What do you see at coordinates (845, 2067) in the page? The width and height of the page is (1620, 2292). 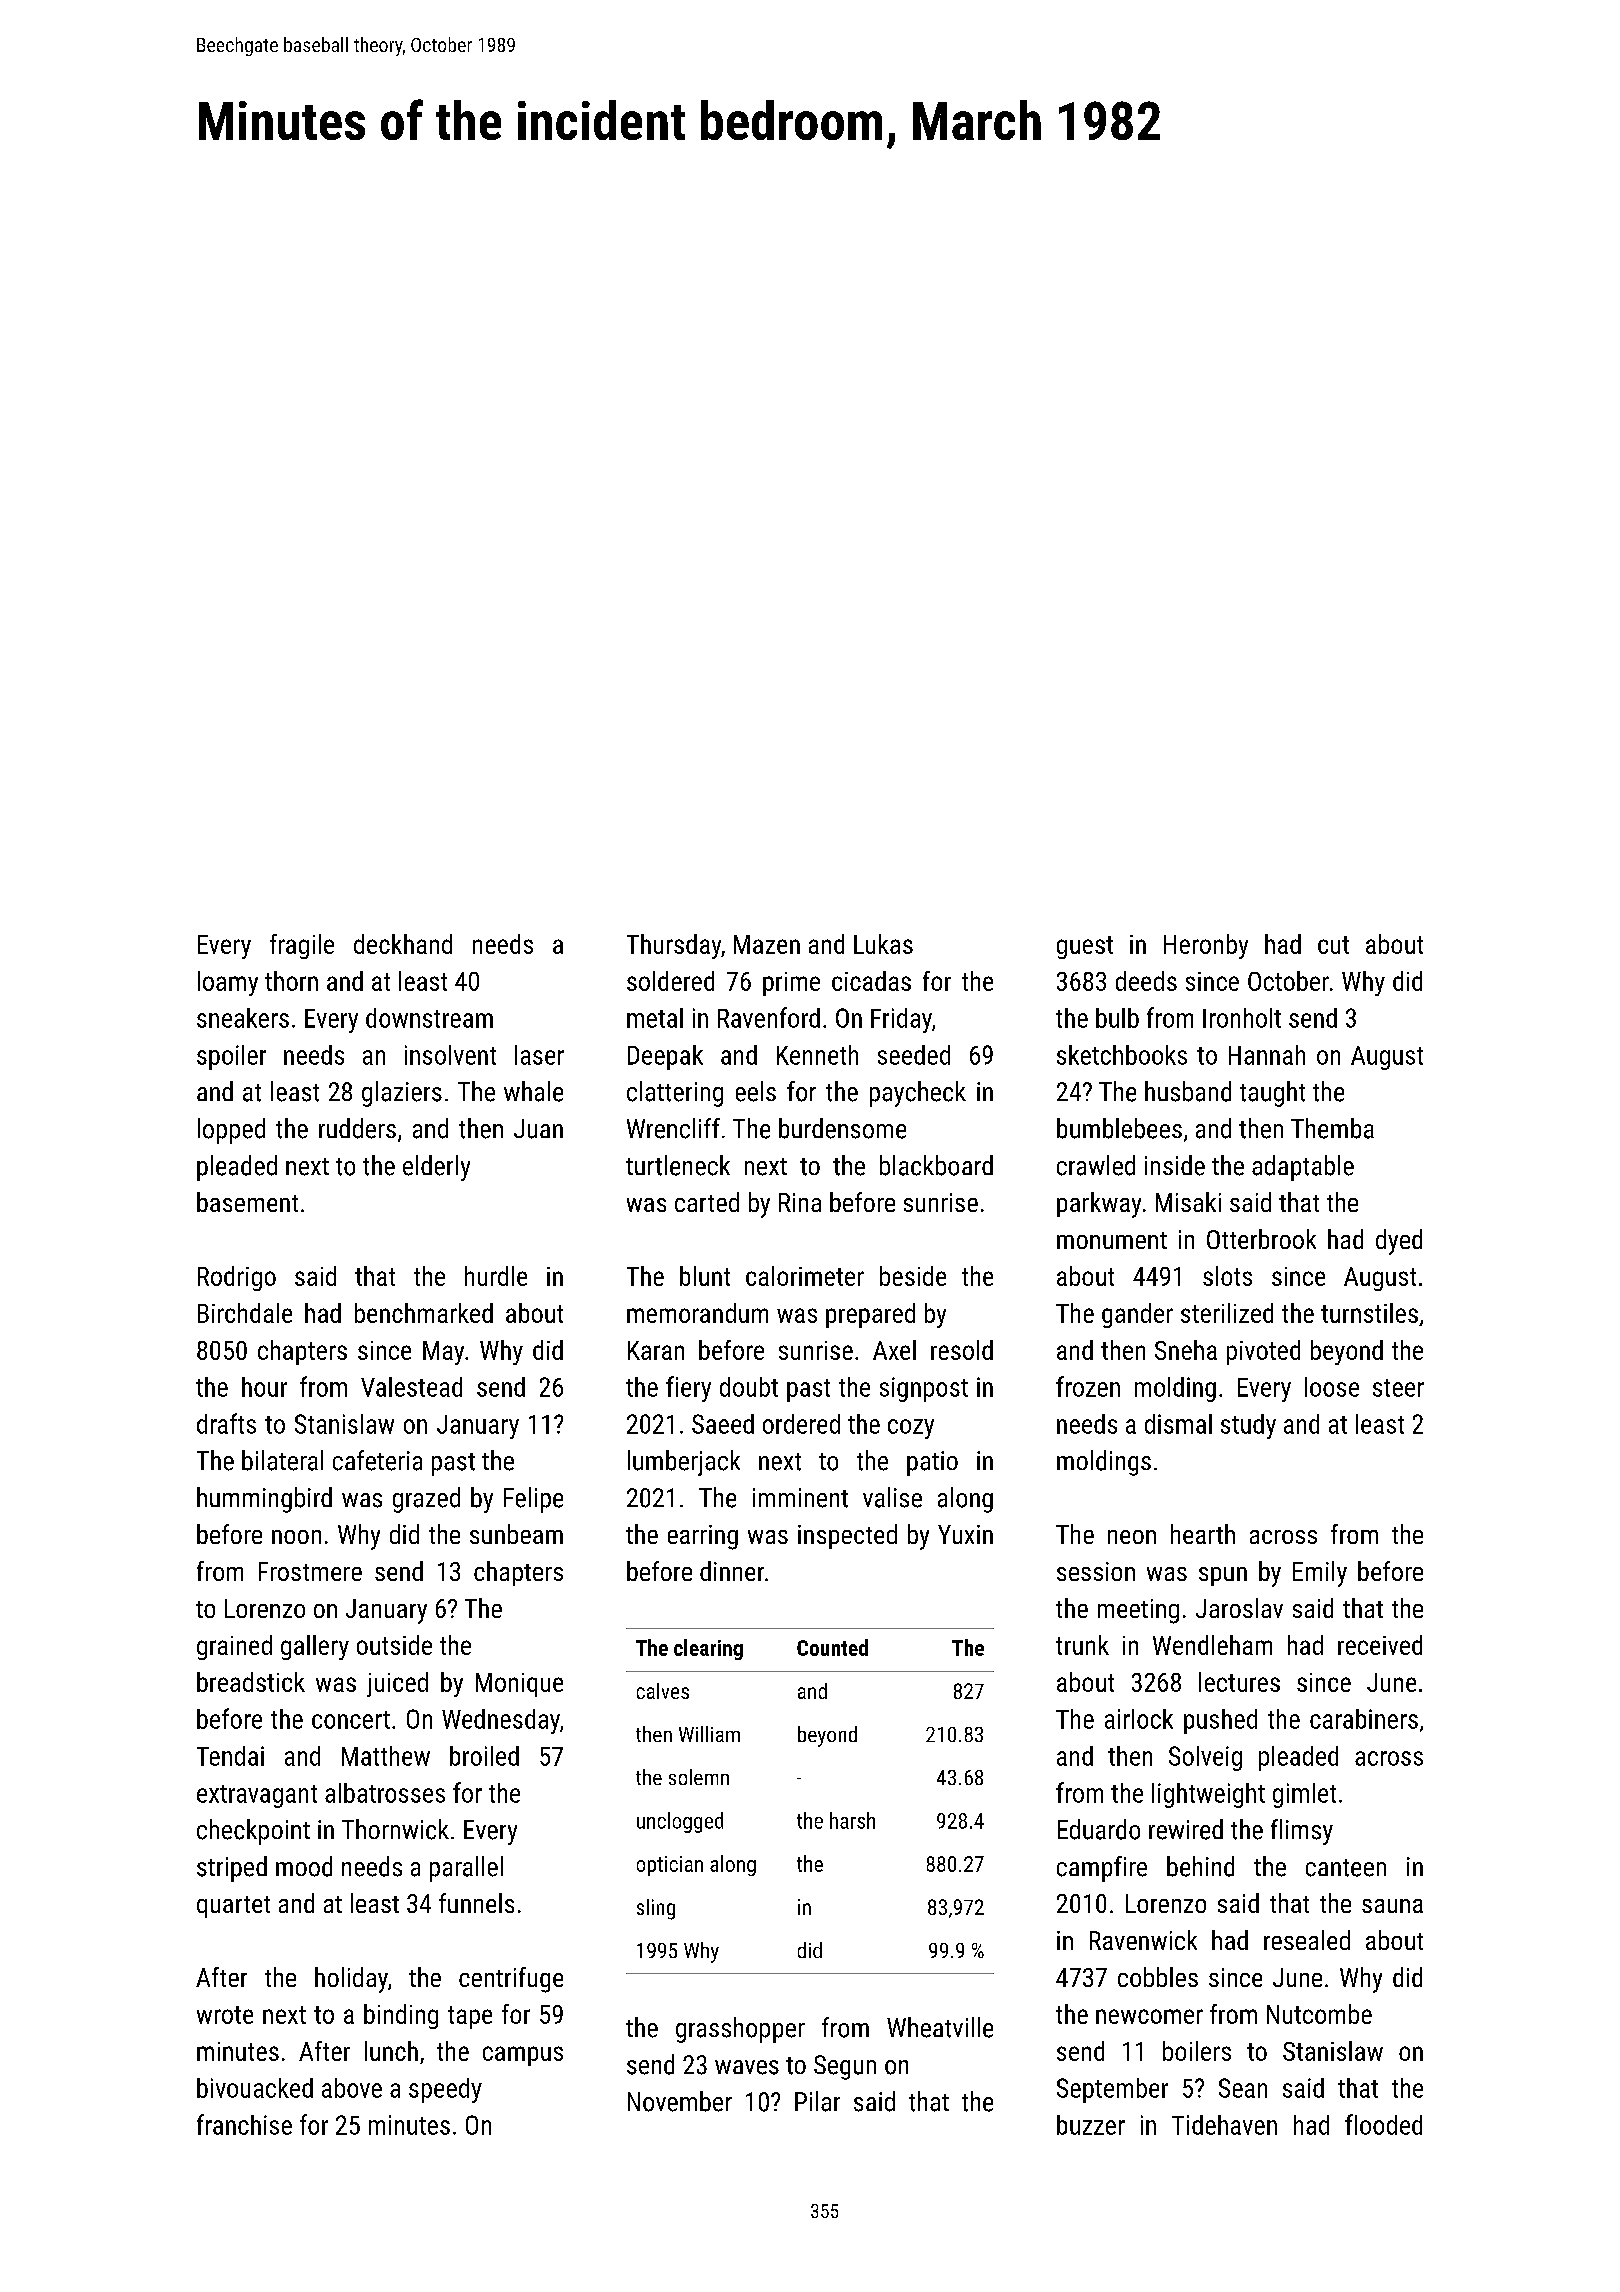 I see `Segun` at bounding box center [845, 2067].
